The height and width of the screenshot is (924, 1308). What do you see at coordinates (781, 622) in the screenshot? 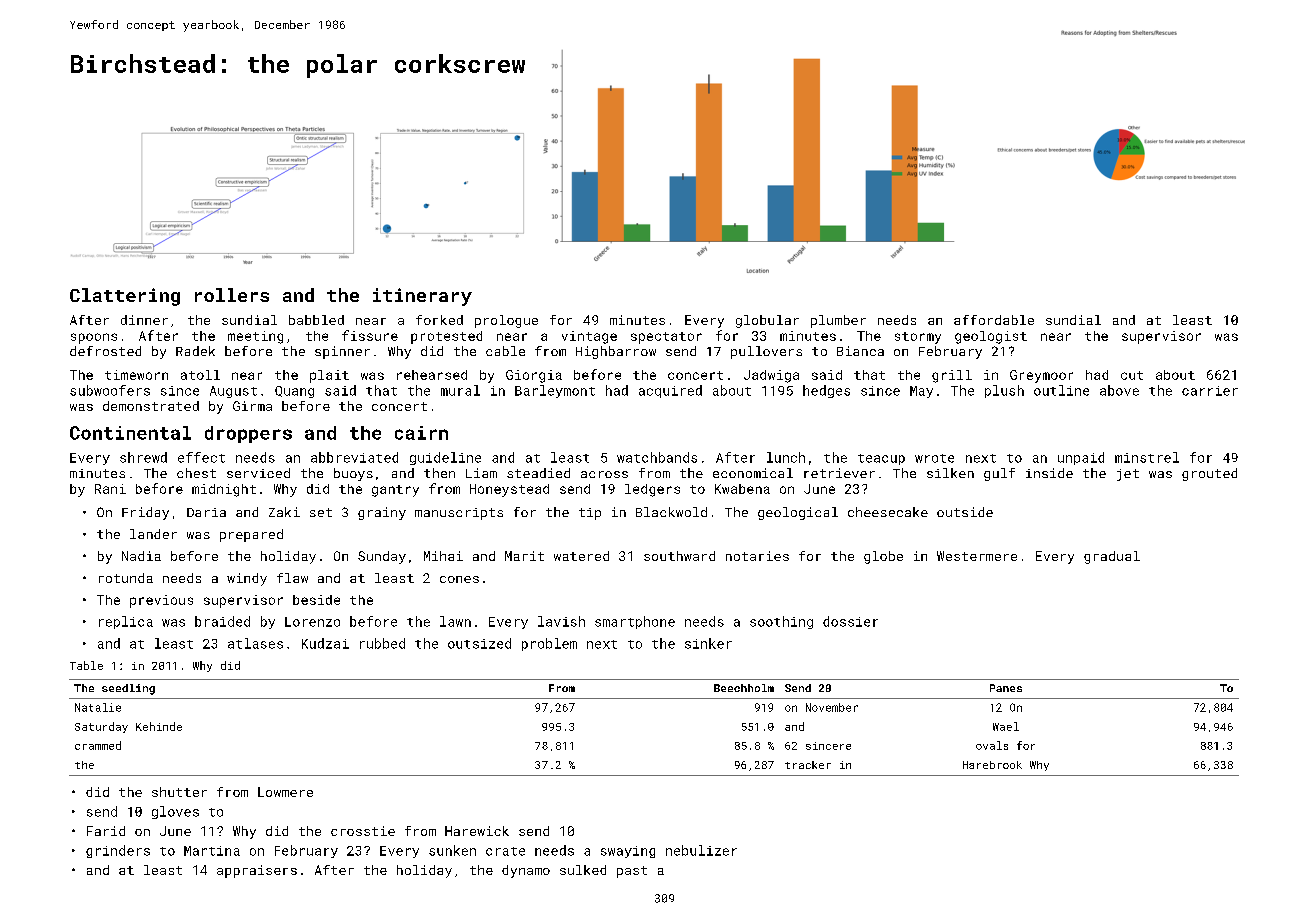
I see `soothing` at bounding box center [781, 622].
